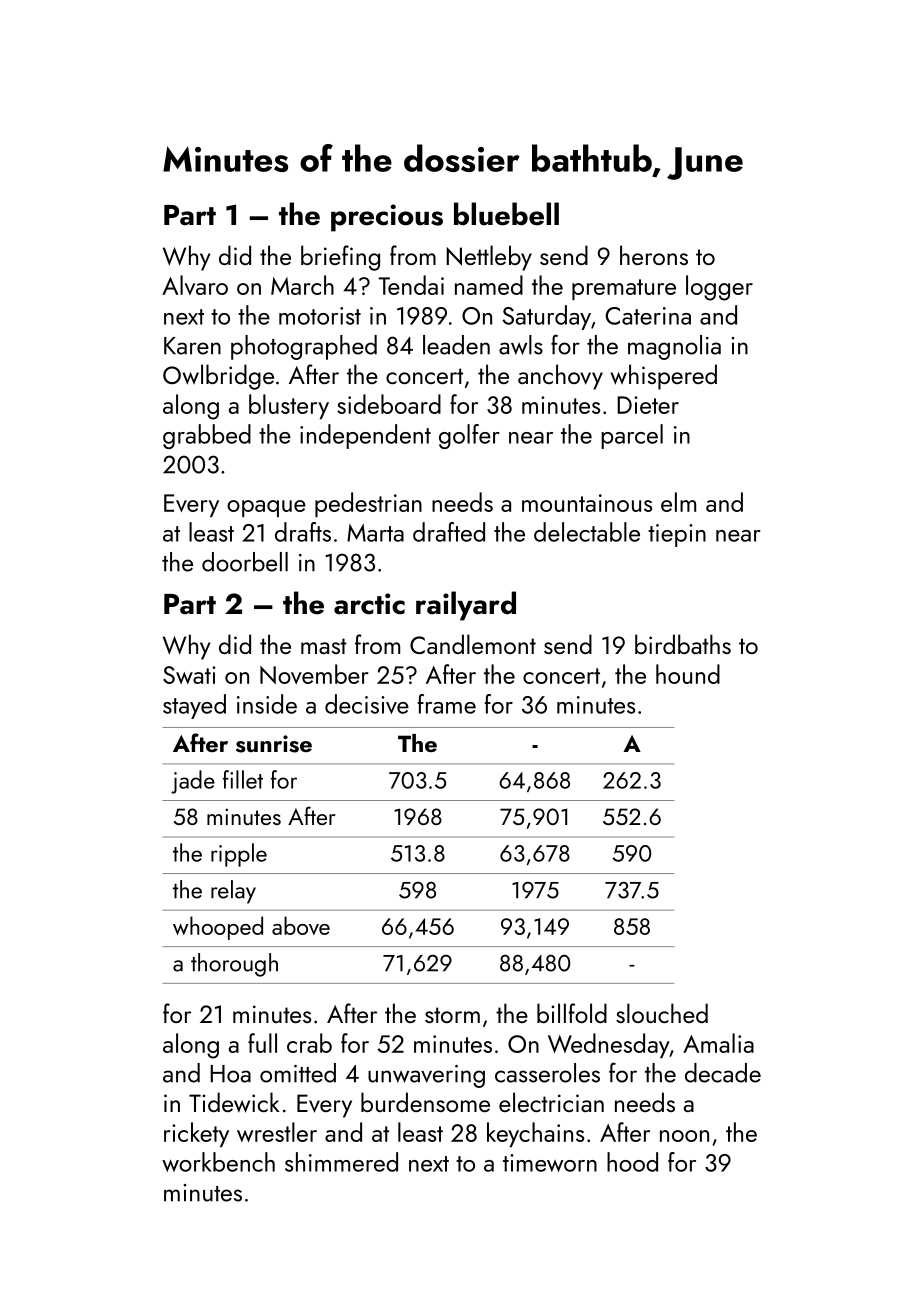  What do you see at coordinates (324, 646) in the screenshot?
I see `mast` at bounding box center [324, 646].
